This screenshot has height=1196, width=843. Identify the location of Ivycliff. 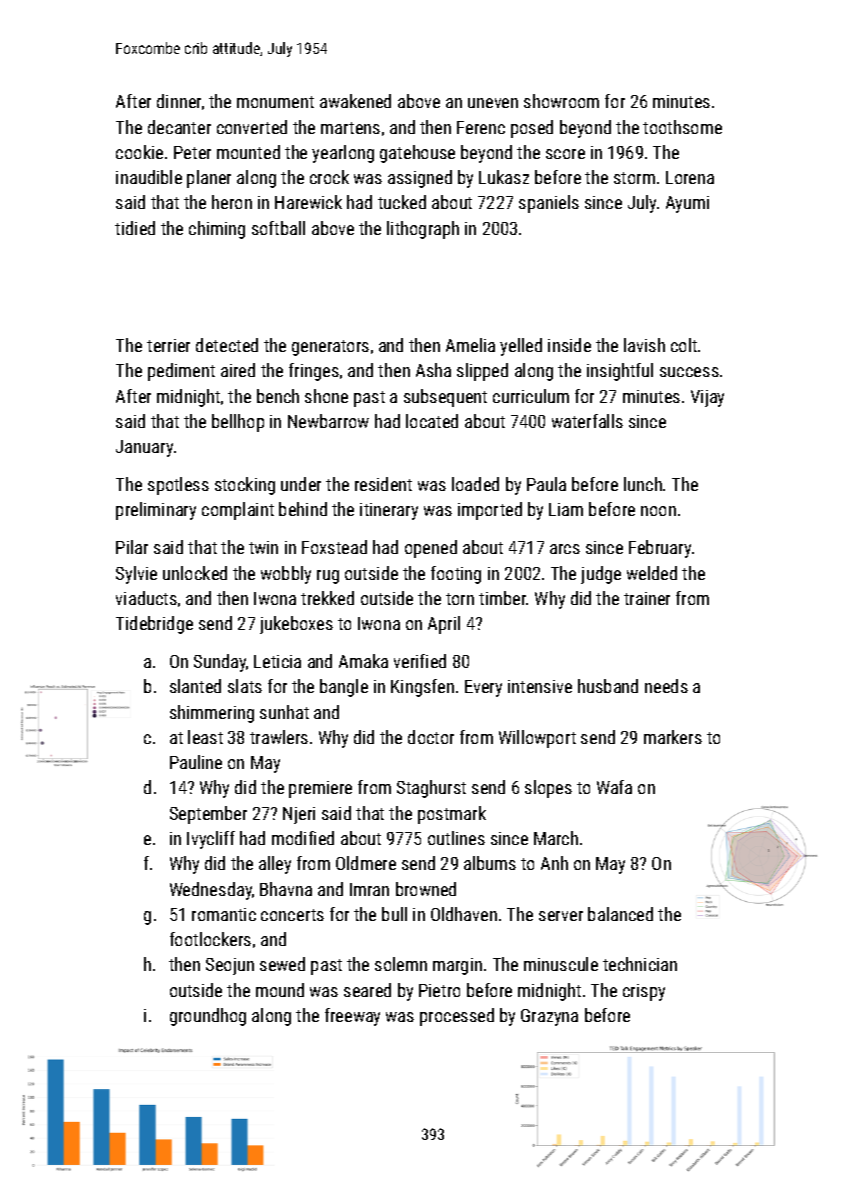
(211, 840).
